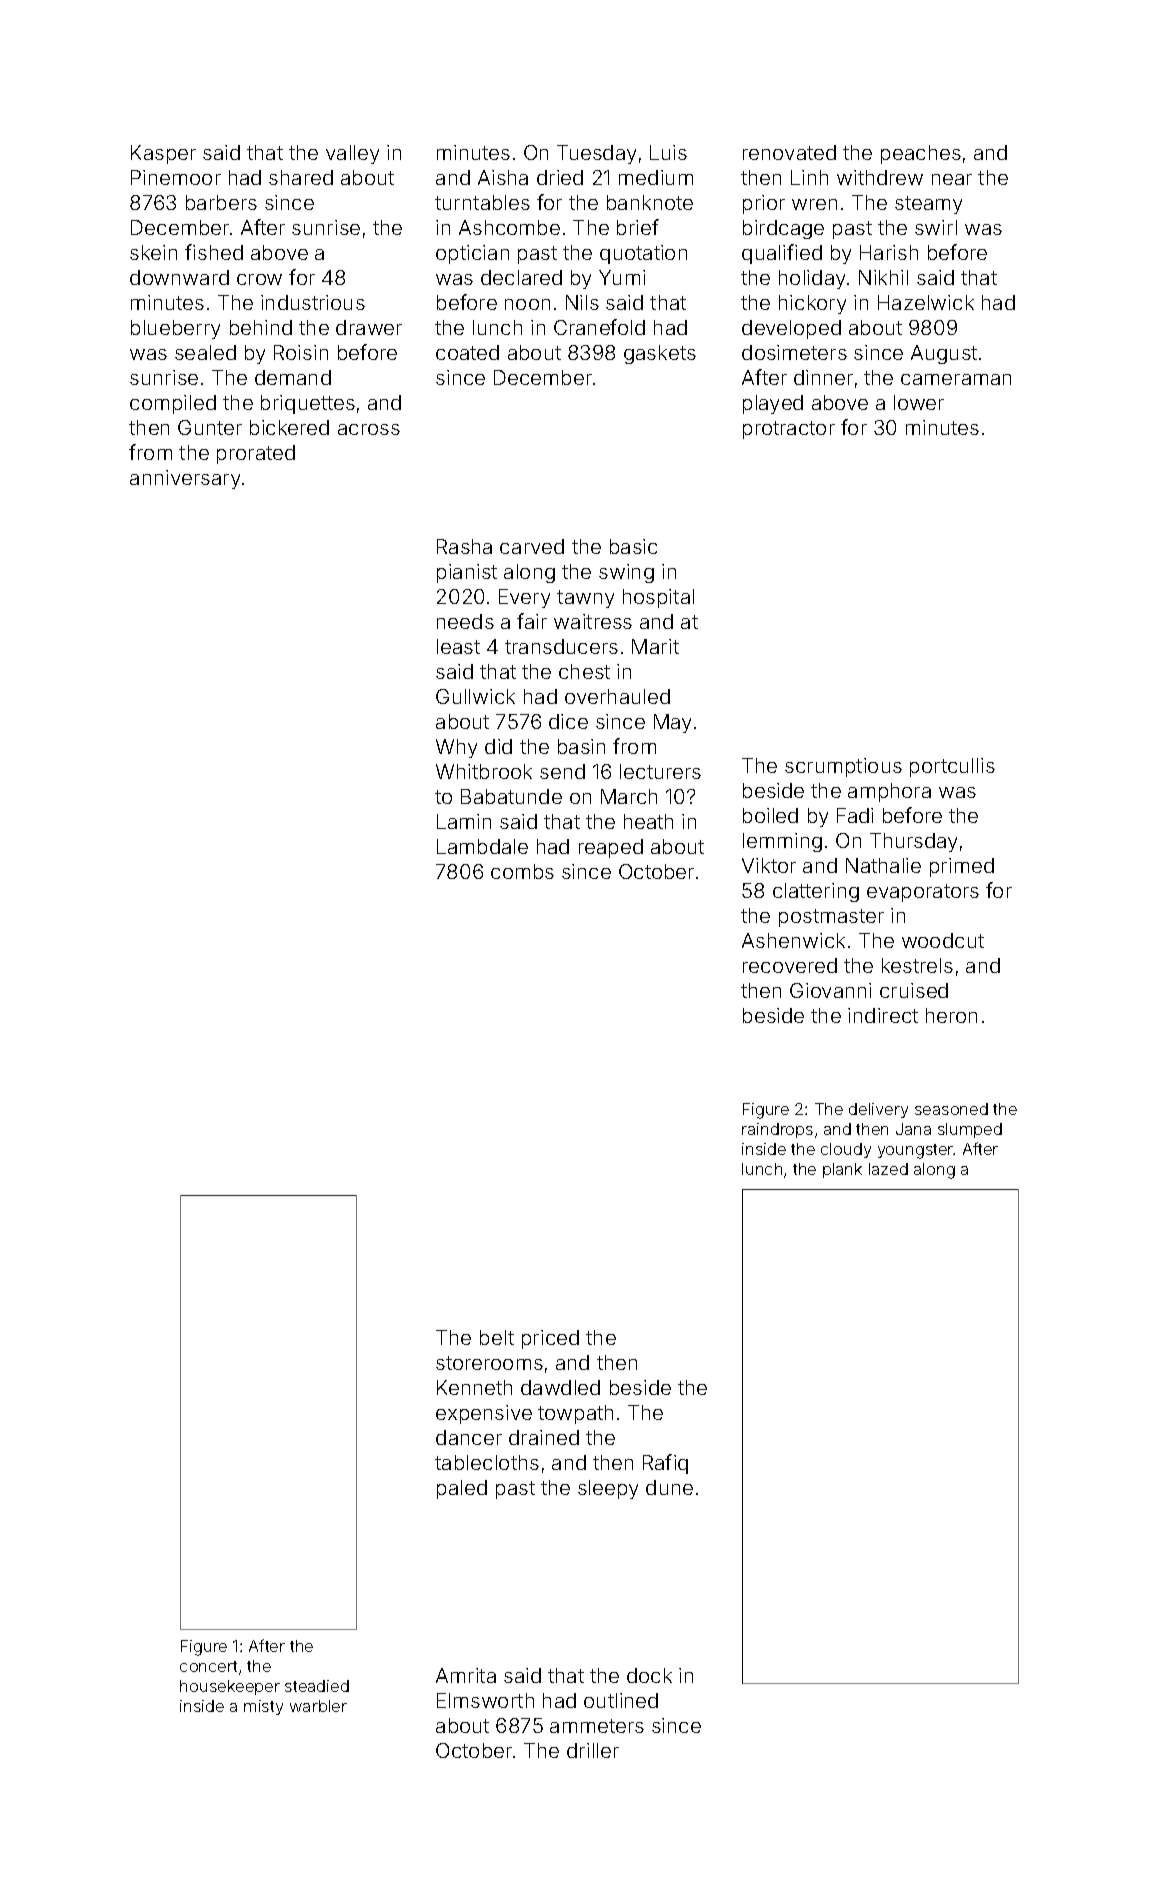 Image resolution: width=1149 pixels, height=1893 pixels. What do you see at coordinates (593, 1750) in the screenshot?
I see `driller` at bounding box center [593, 1750].
